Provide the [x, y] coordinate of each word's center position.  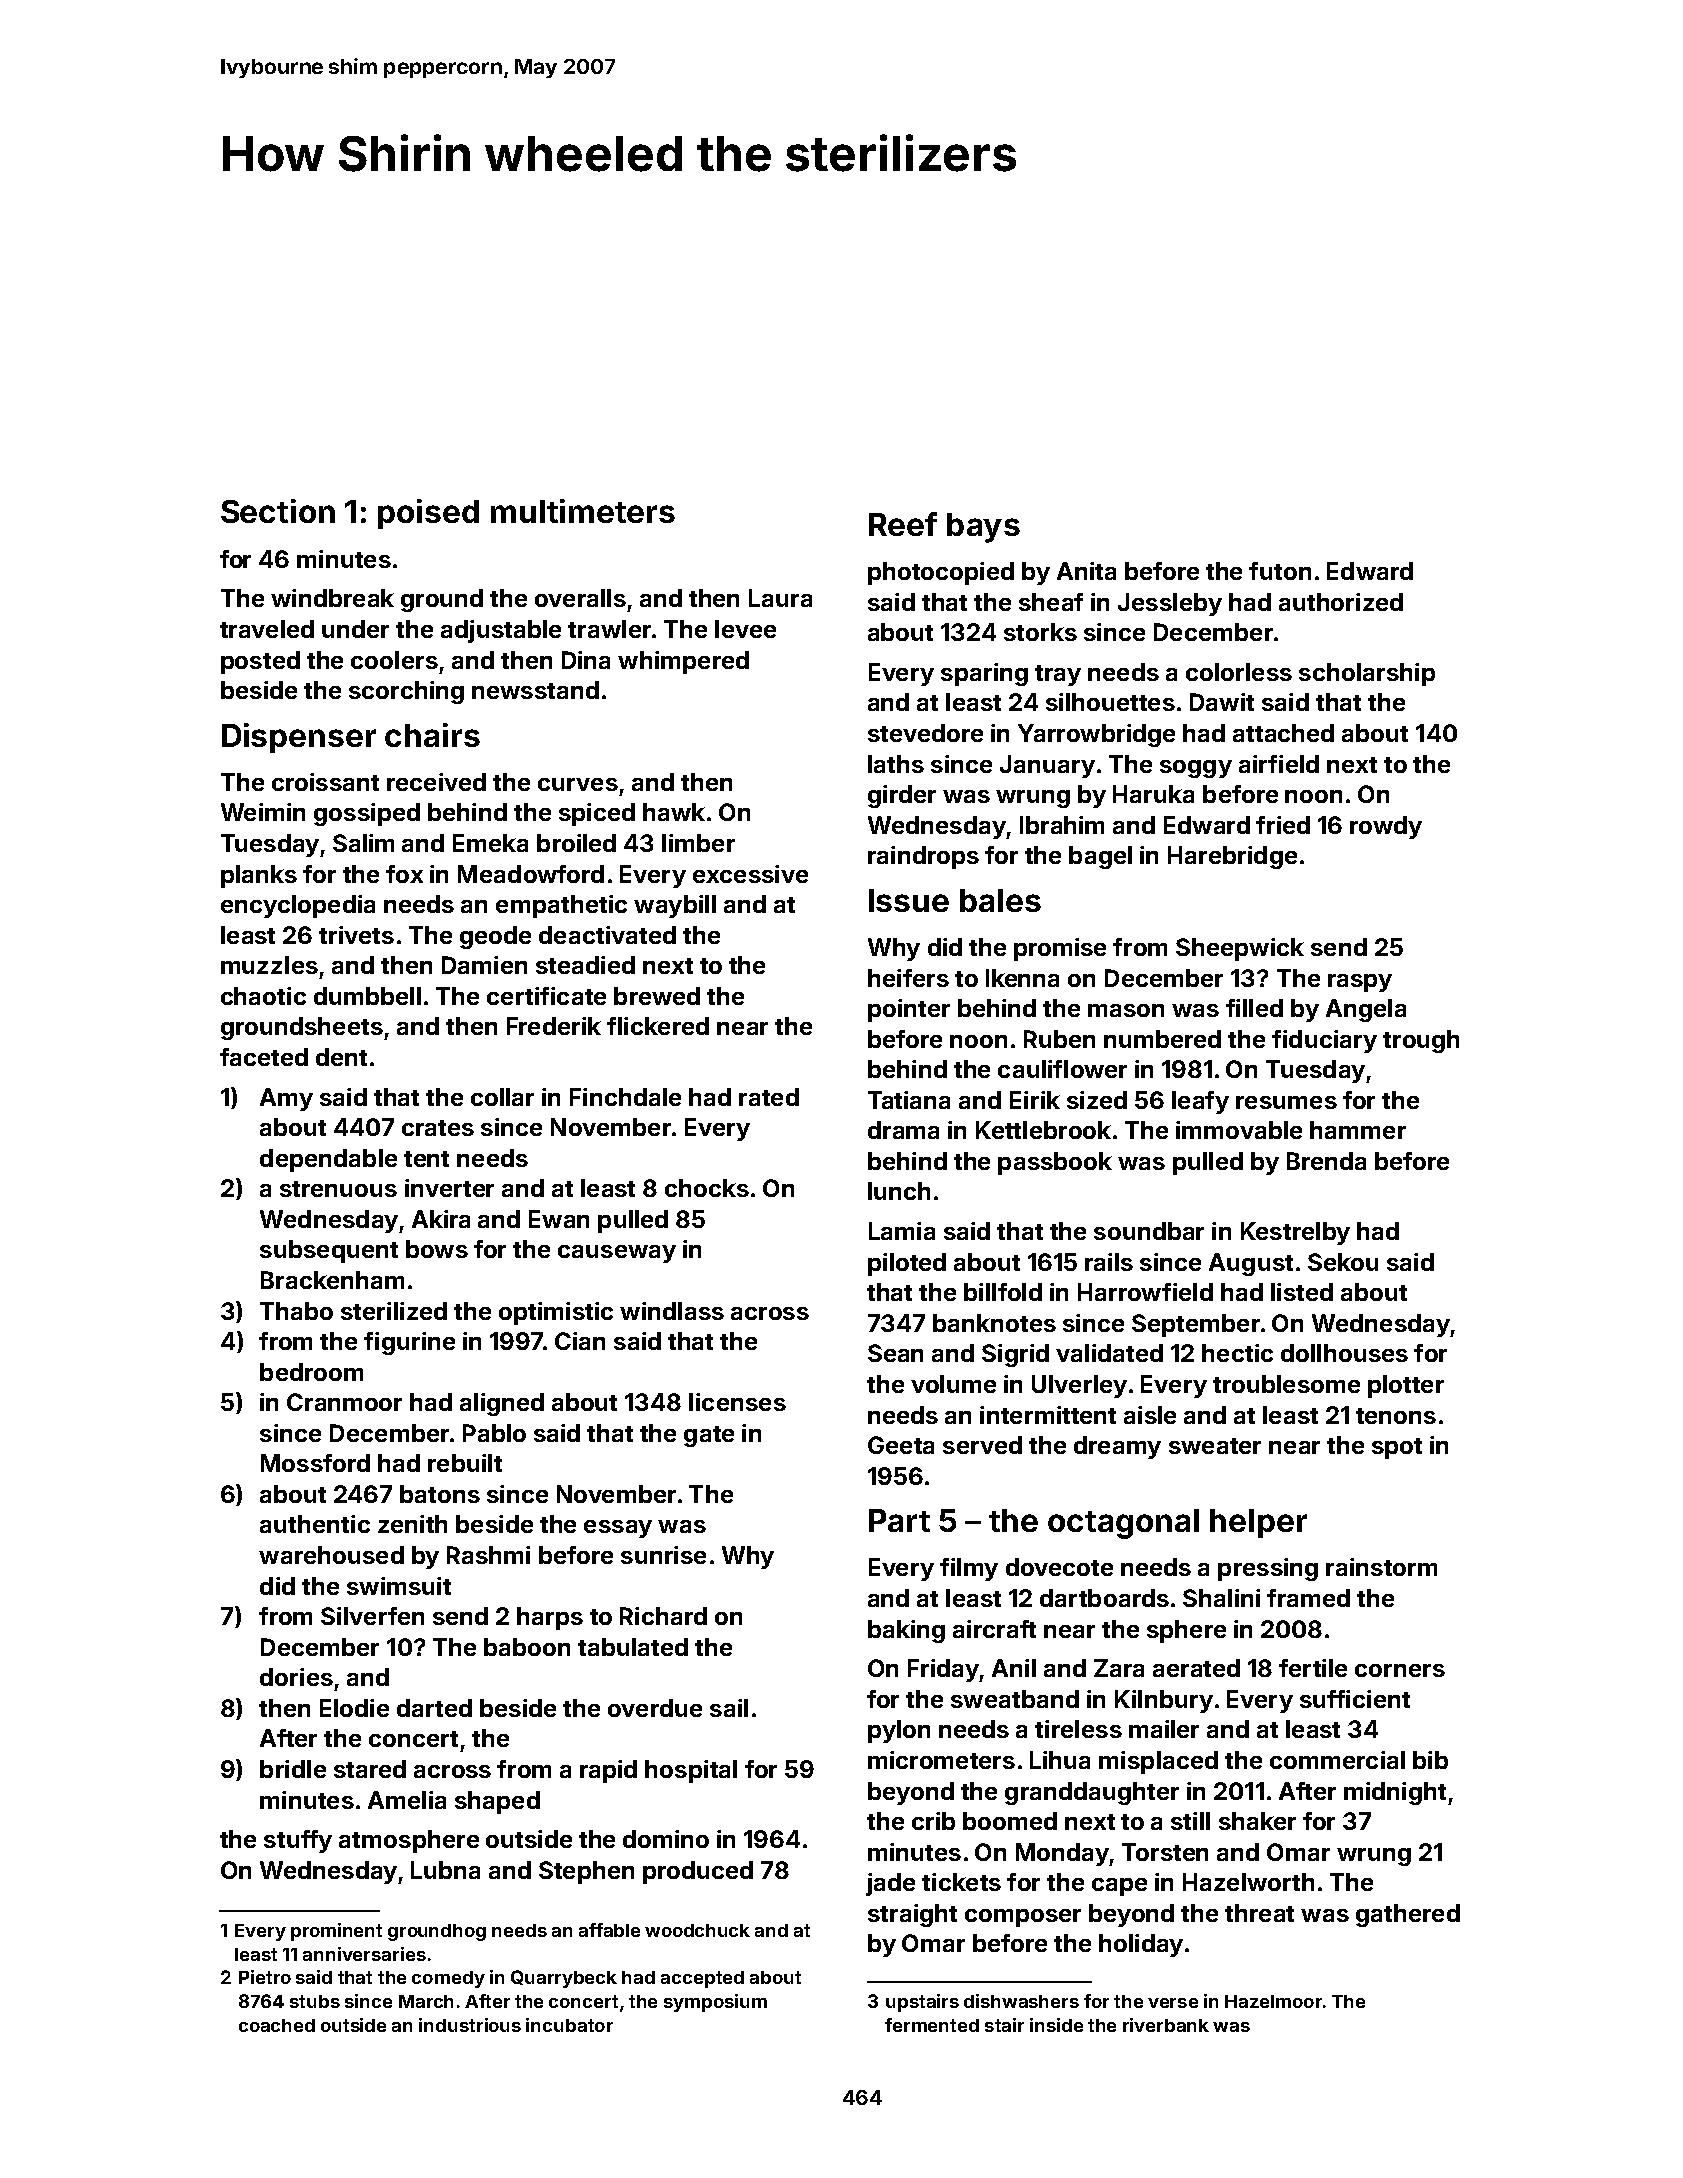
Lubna [445, 1870]
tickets [961, 1882]
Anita [1086, 571]
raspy [1360, 983]
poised [428, 514]
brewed [657, 996]
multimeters [583, 511]
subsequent [329, 1251]
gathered [1408, 1915]
